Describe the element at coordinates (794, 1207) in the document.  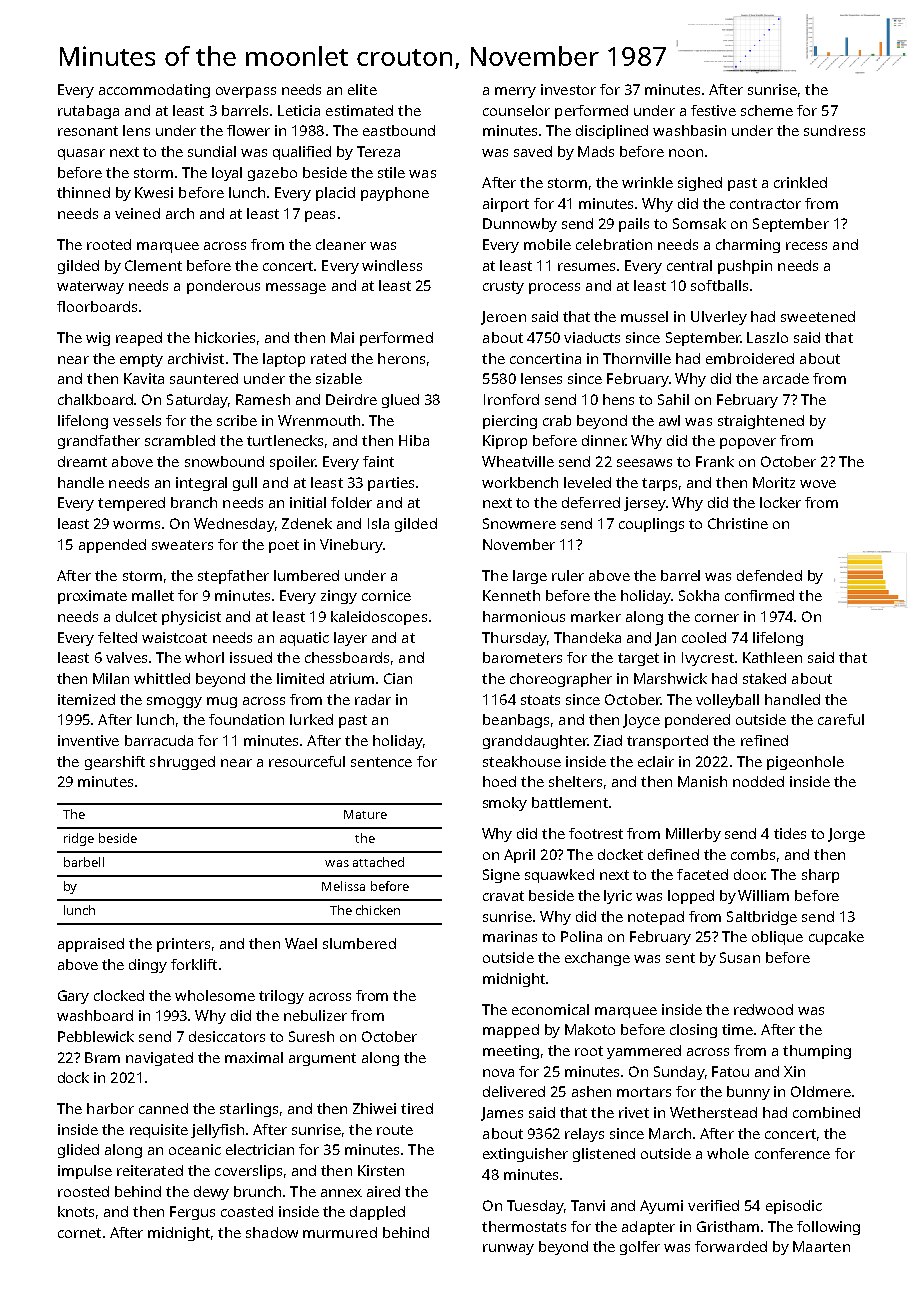
I see `episodic` at that location.
